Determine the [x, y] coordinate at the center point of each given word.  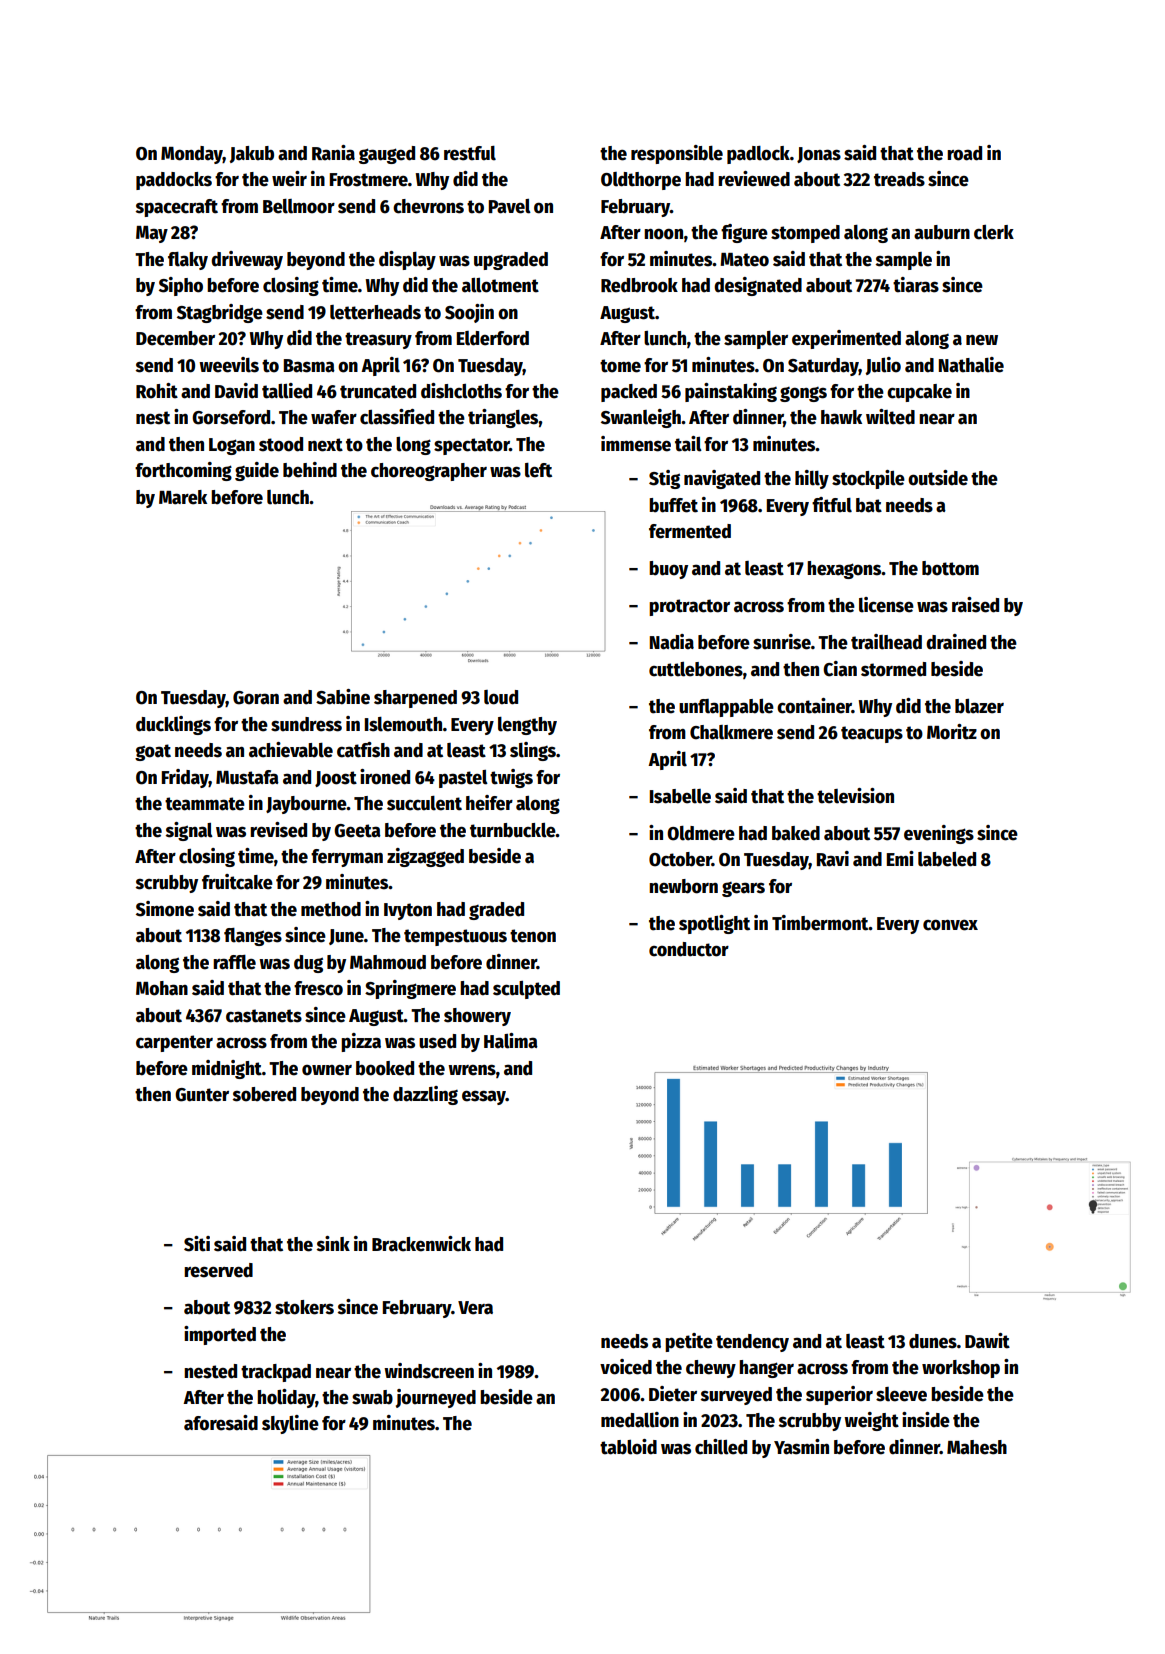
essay [484, 1097]
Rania [333, 153]
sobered [264, 1094]
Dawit [987, 1341]
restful [470, 153]
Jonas [819, 155]
